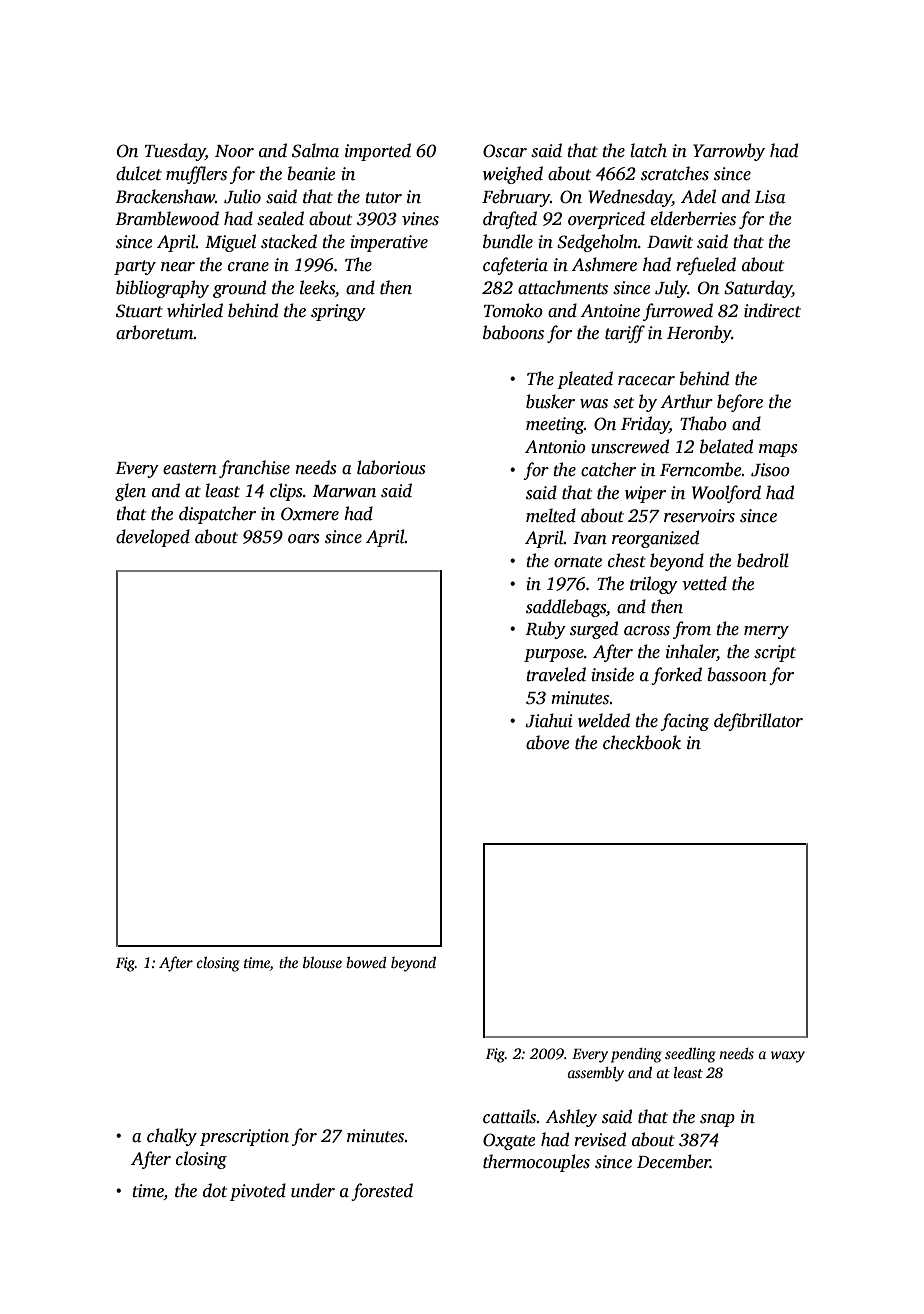 The height and width of the screenshot is (1314, 924). What do you see at coordinates (175, 152) in the screenshot?
I see `Tuesday` at bounding box center [175, 152].
